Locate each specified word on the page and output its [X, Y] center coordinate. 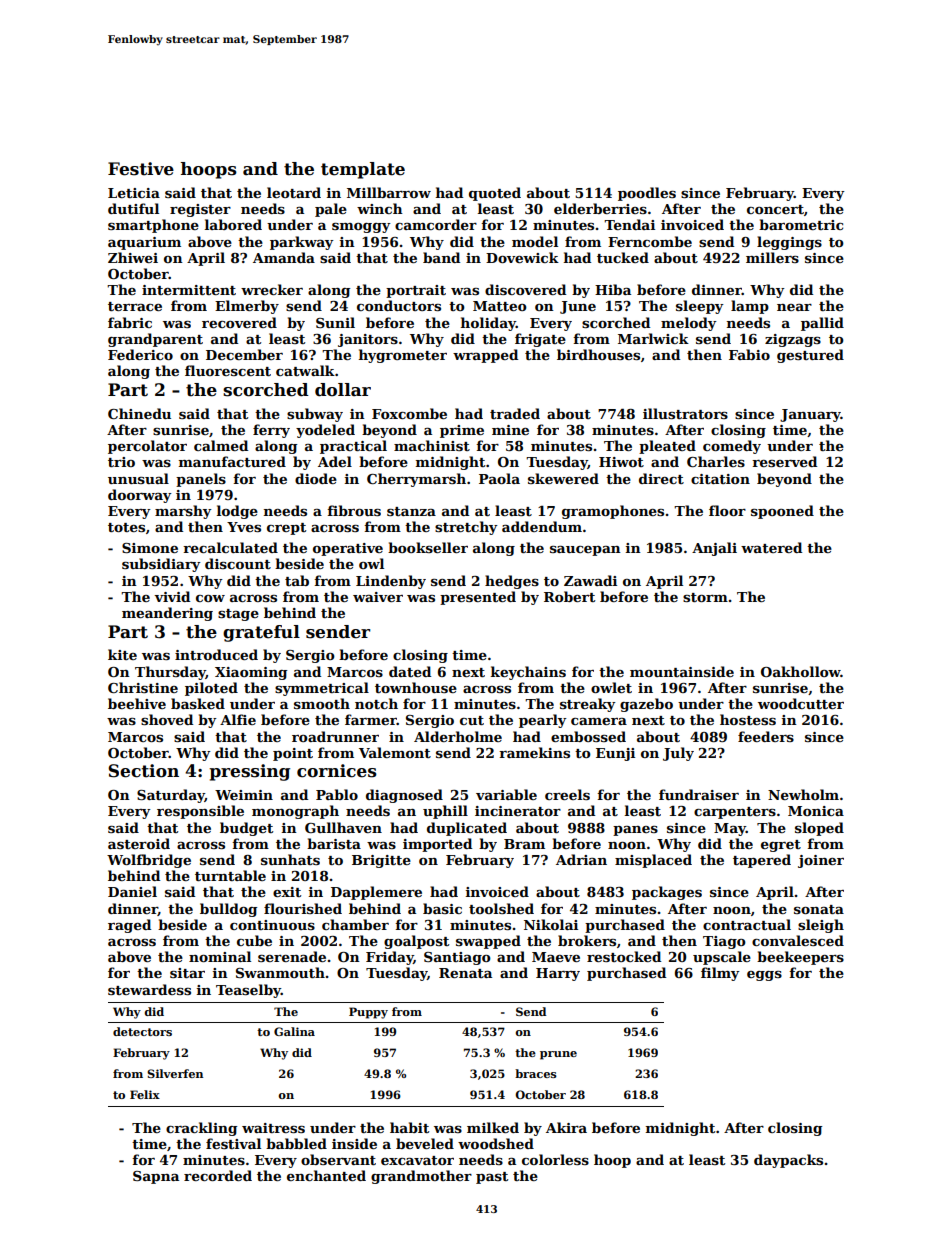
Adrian [581, 859]
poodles [647, 194]
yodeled [325, 431]
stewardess [149, 989]
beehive [137, 703]
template [363, 170]
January [810, 415]
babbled [296, 1143]
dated [410, 671]
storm [705, 597]
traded [515, 413]
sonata [819, 909]
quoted [495, 194]
